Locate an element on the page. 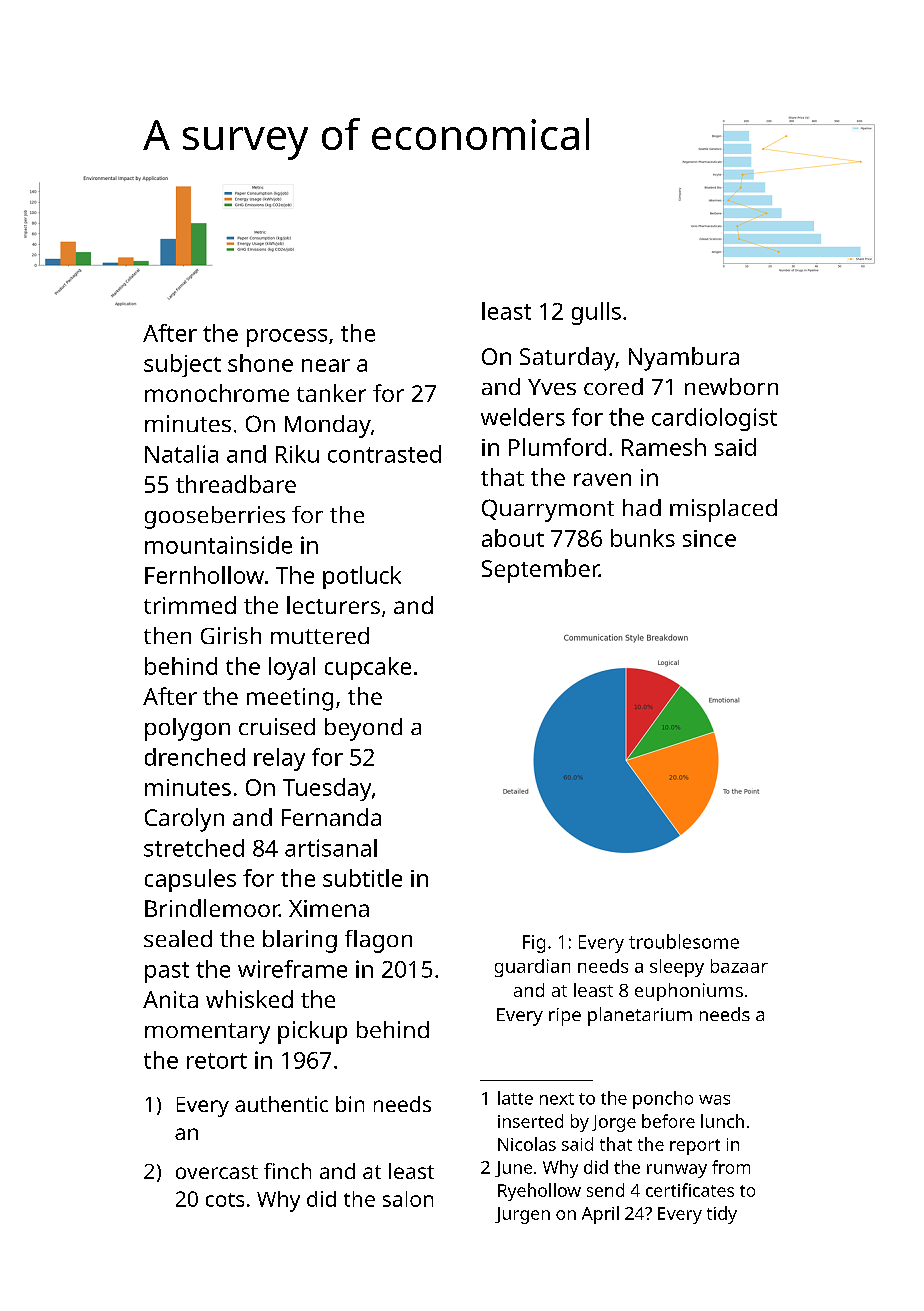 This document has width=924, height=1311. subject is located at coordinates (182, 365).
